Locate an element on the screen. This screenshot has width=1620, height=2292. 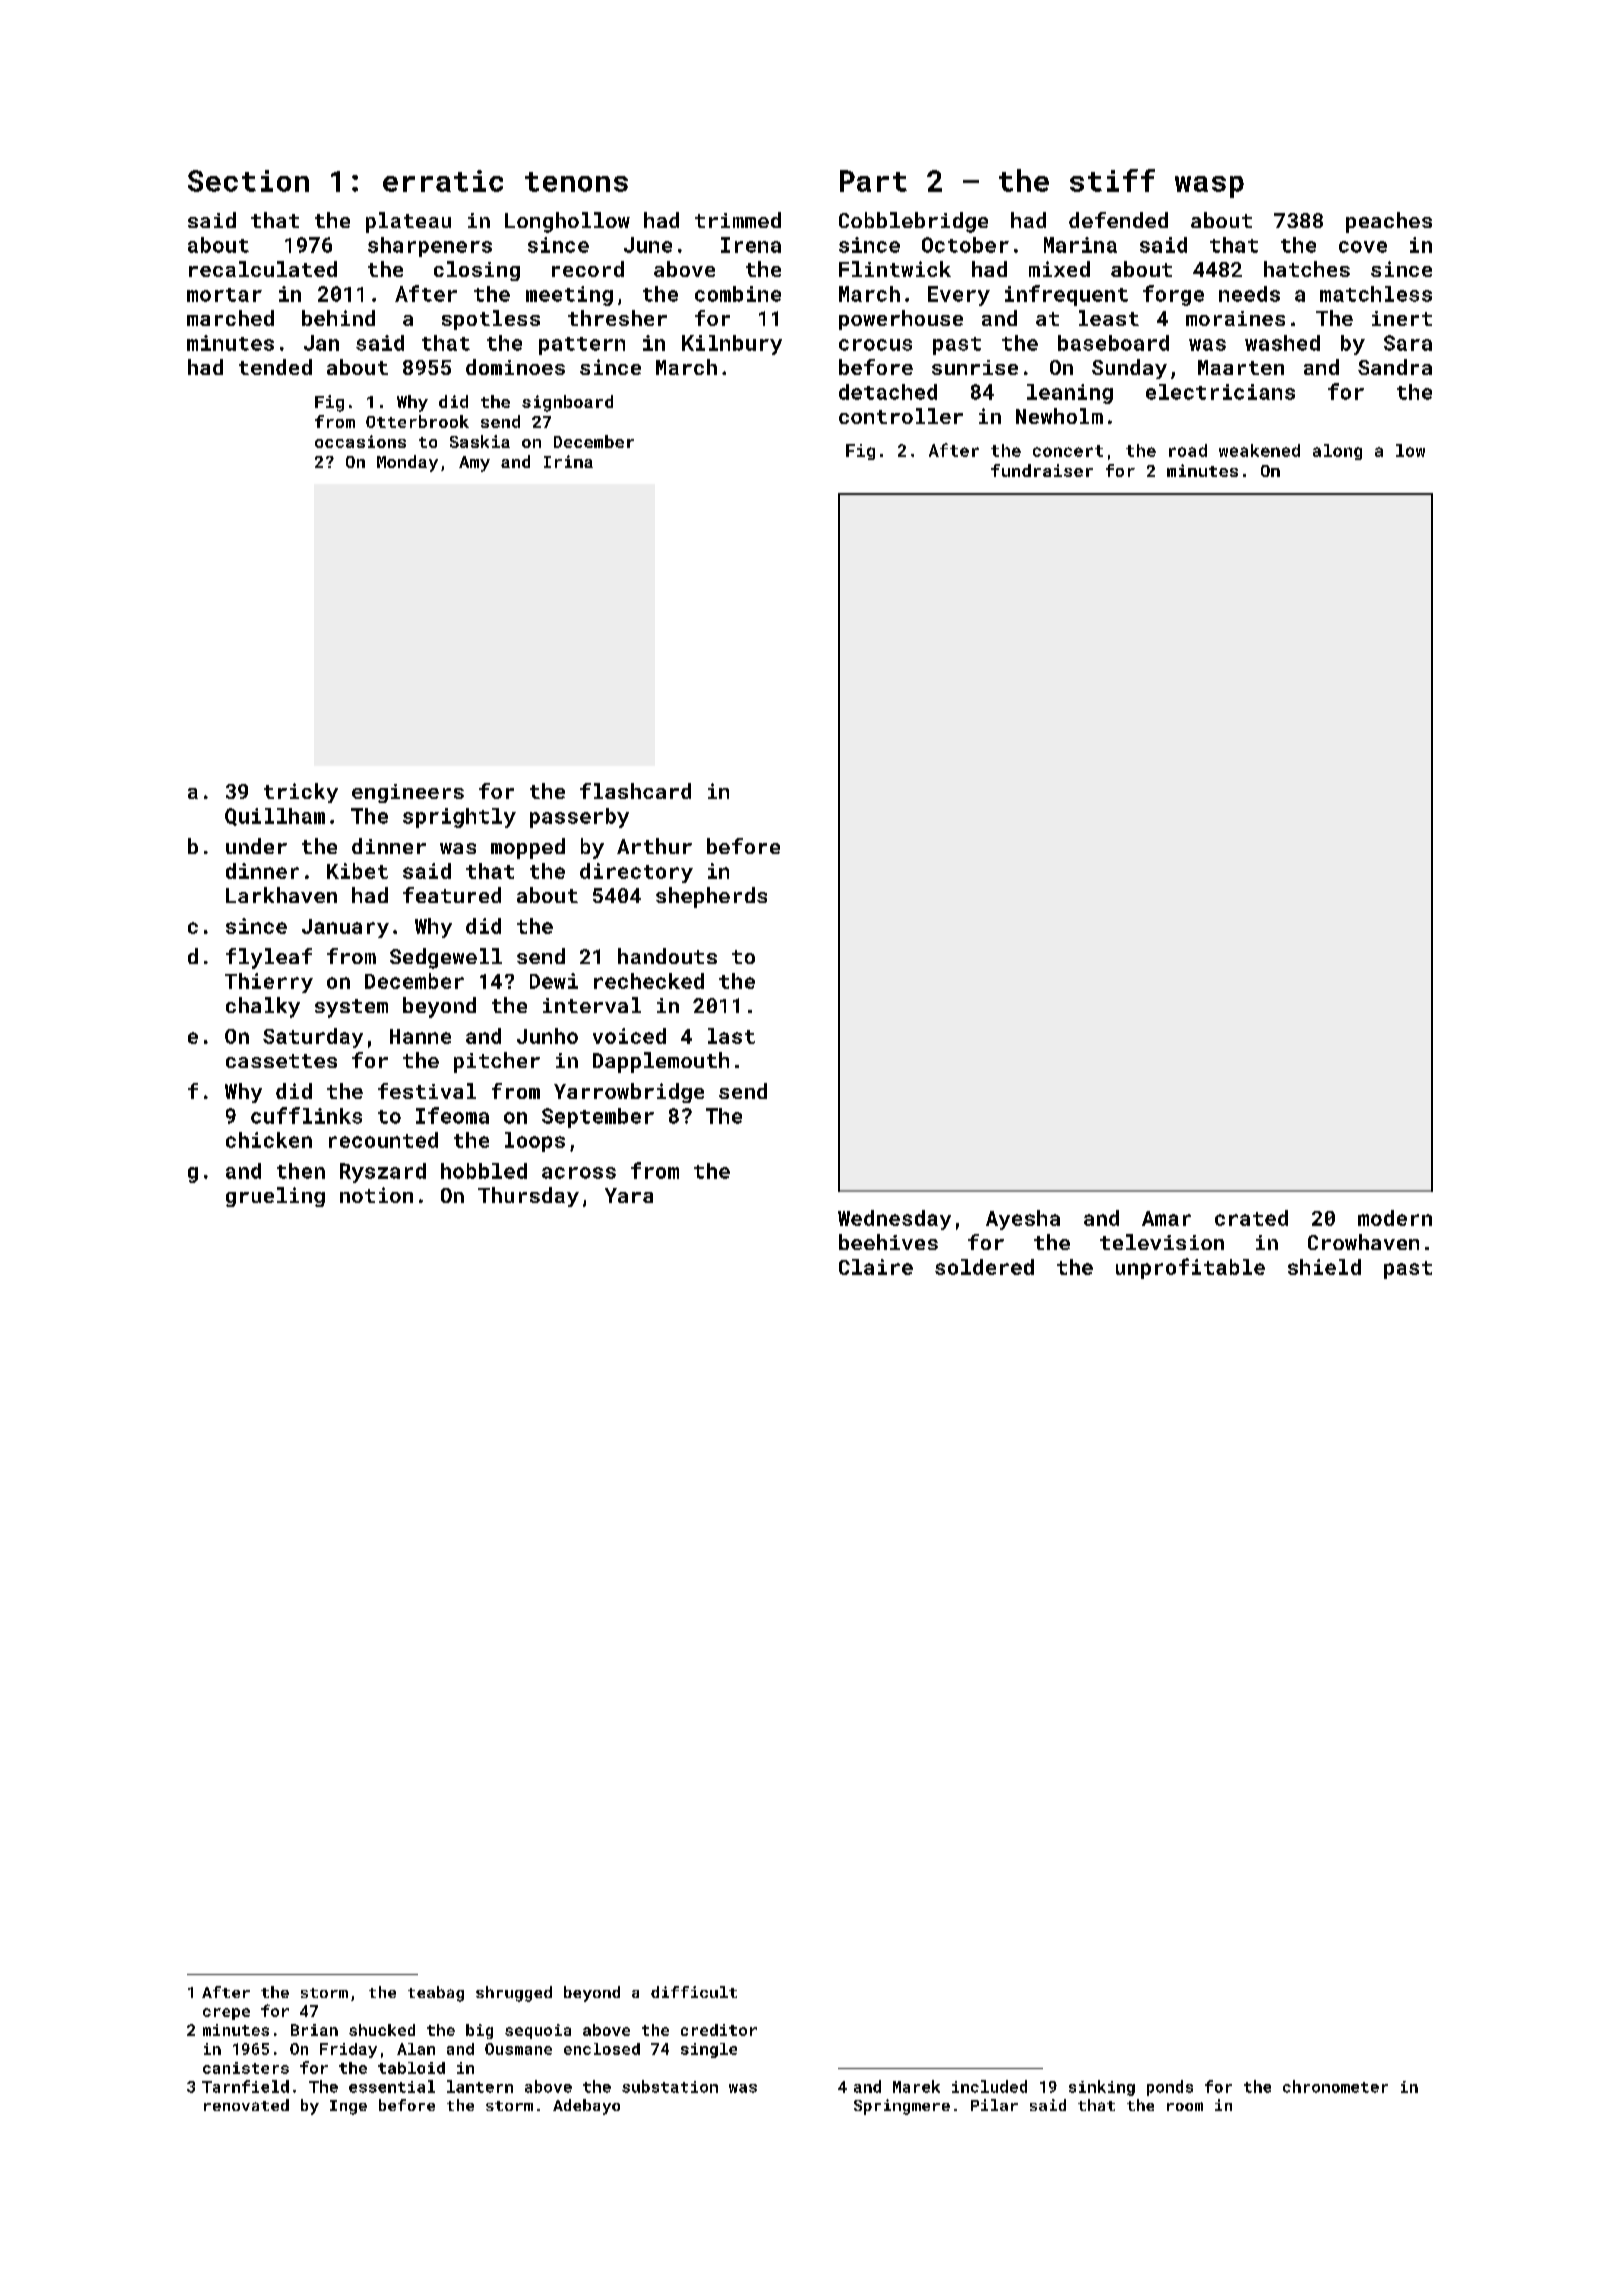
Otterbrook is located at coordinates (417, 421).
